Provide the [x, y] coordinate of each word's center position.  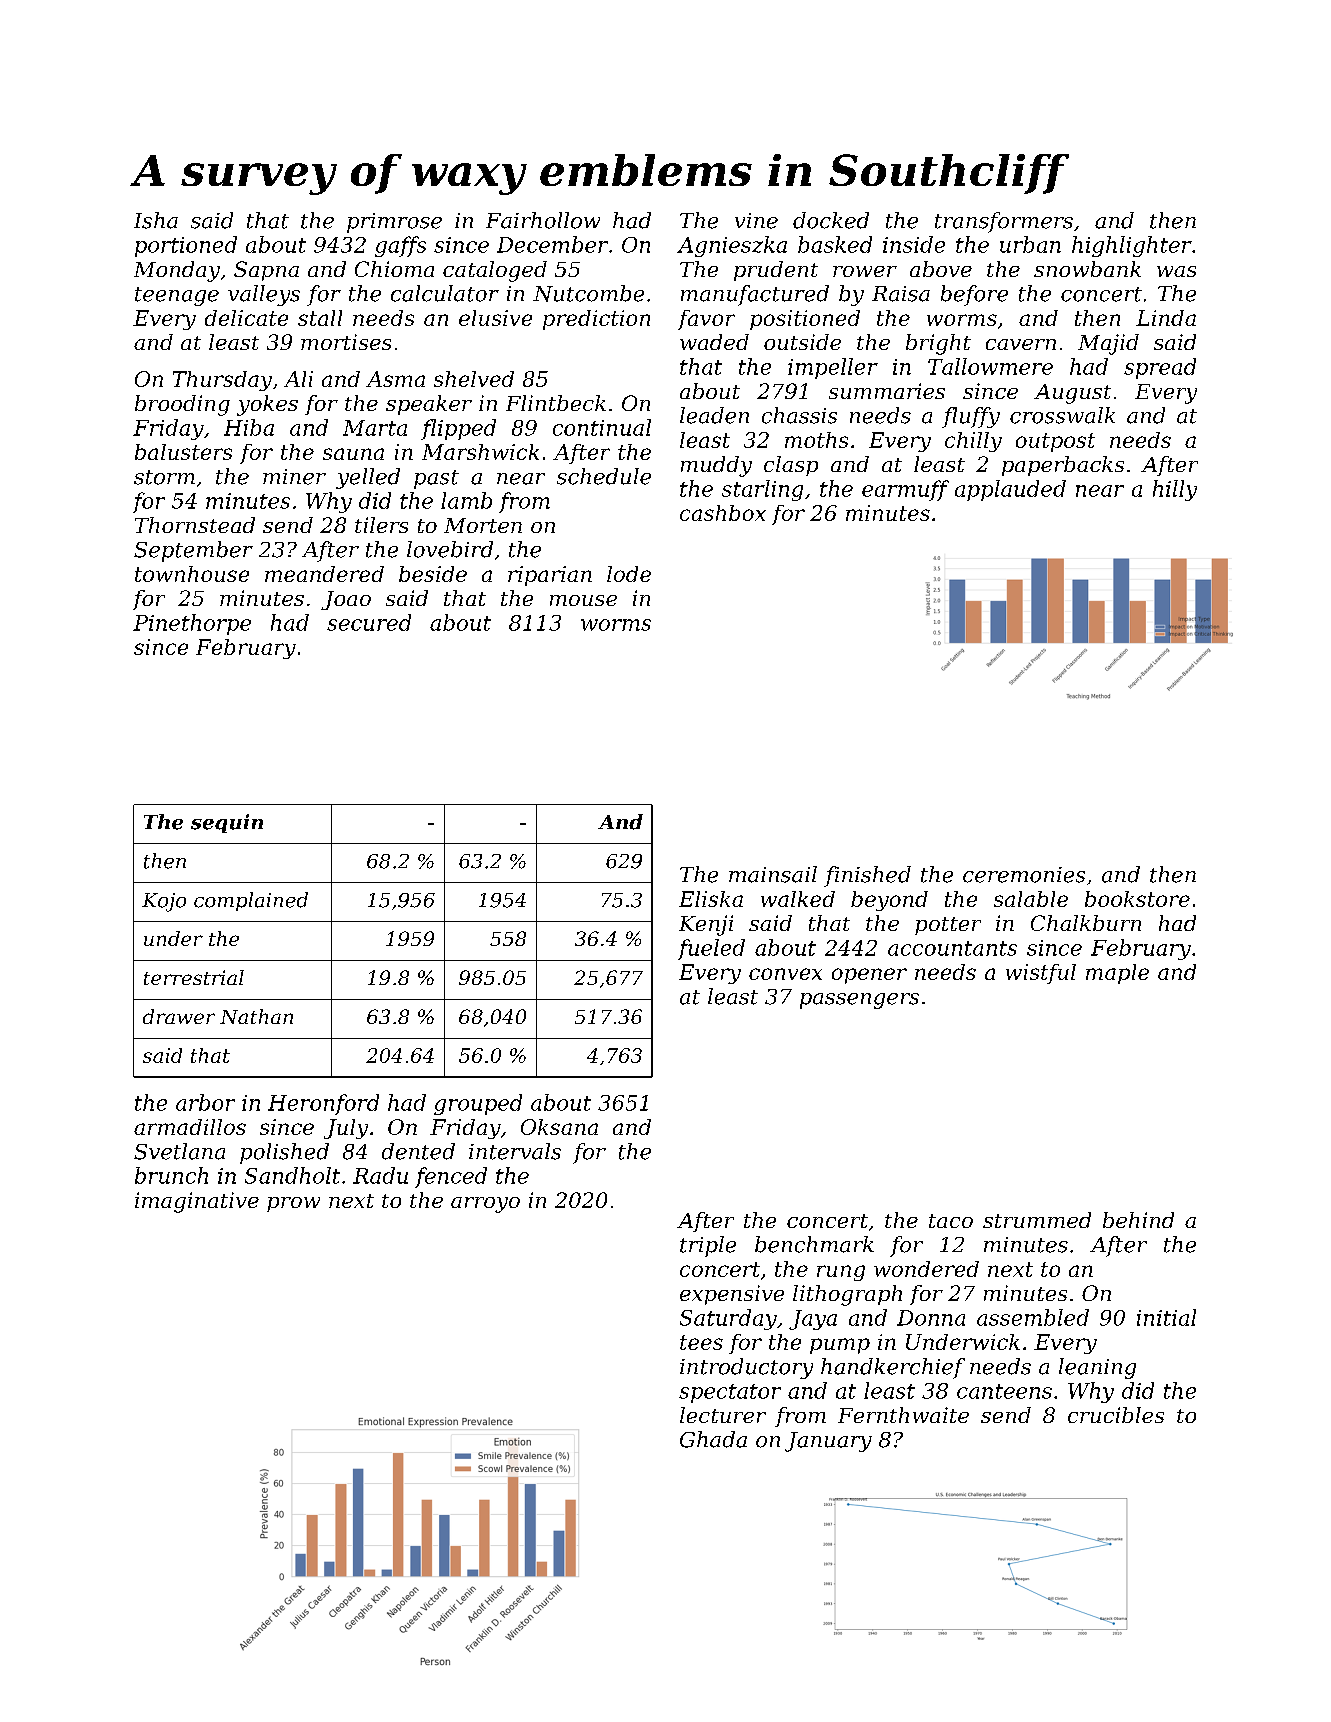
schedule [604, 476]
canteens [1004, 1391]
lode [629, 574]
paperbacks [1063, 466]
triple [708, 1246]
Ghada [713, 1439]
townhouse [192, 574]
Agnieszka [732, 246]
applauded [1010, 490]
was [1176, 271]
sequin [227, 823]
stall [320, 318]
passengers [859, 1001]
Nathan [256, 1016]
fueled [711, 949]
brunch [171, 1175]
